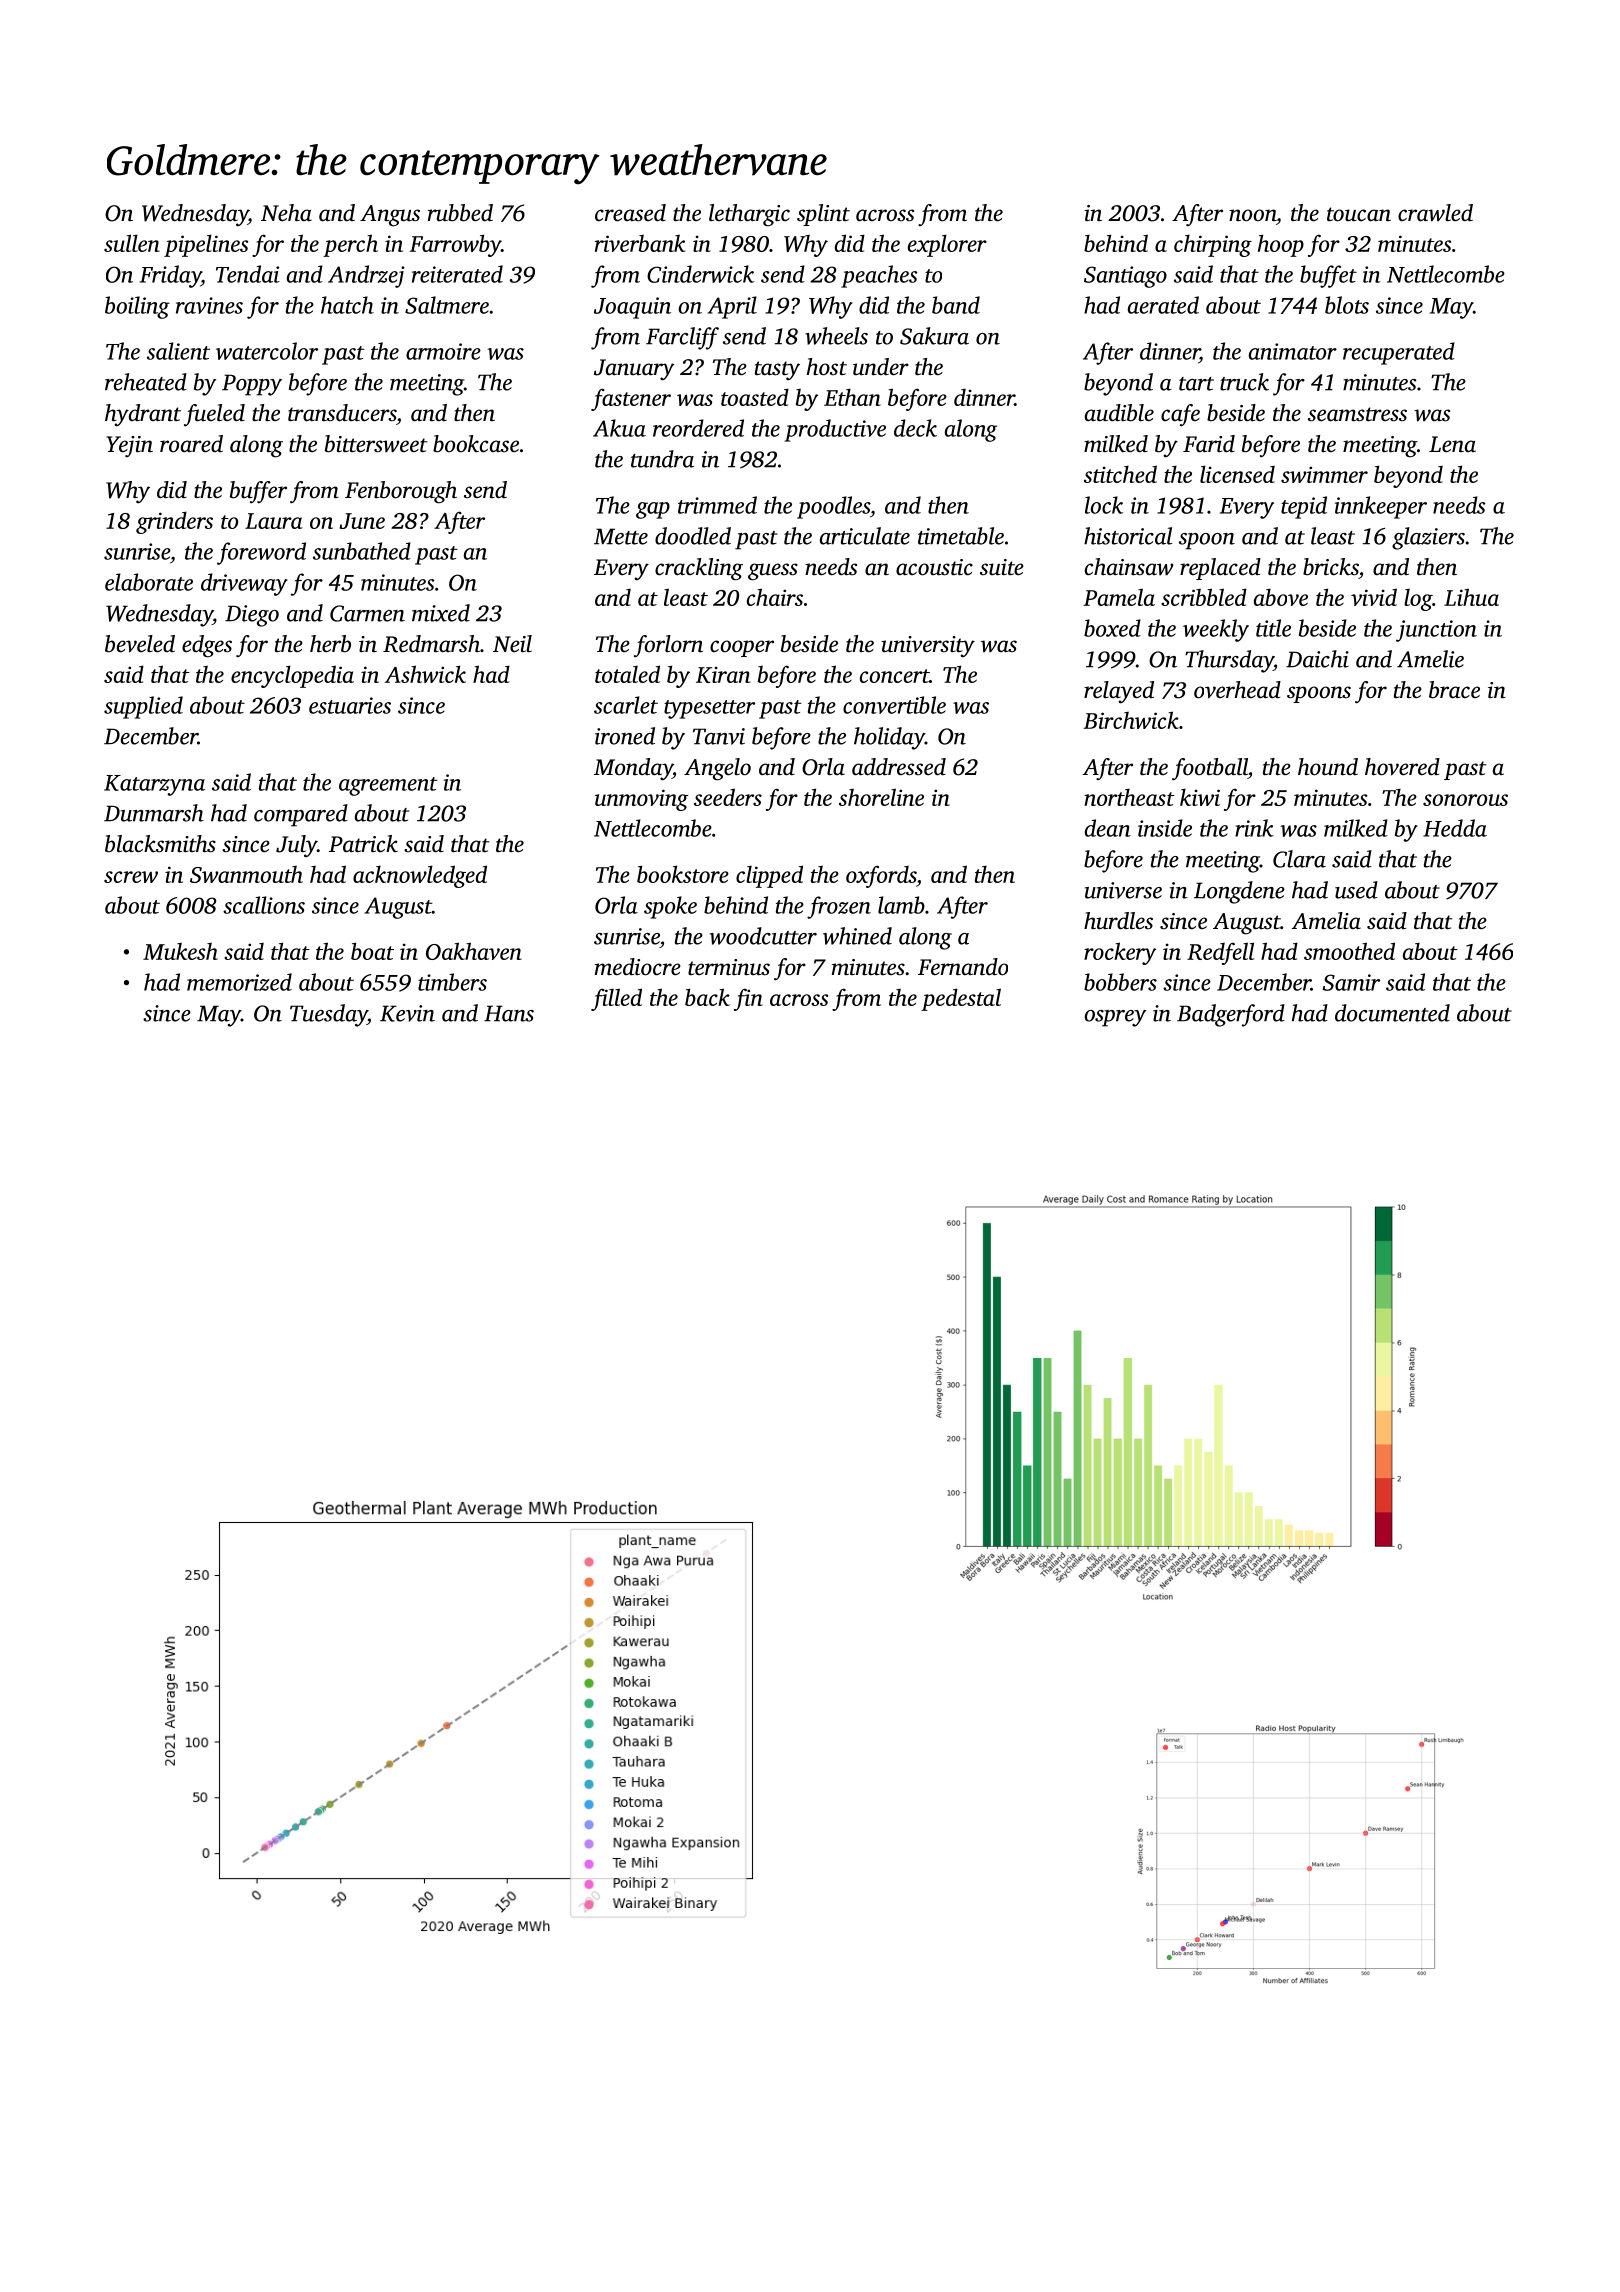 The height and width of the screenshot is (2292, 1620). I want to click on Cinderwick, so click(700, 274).
